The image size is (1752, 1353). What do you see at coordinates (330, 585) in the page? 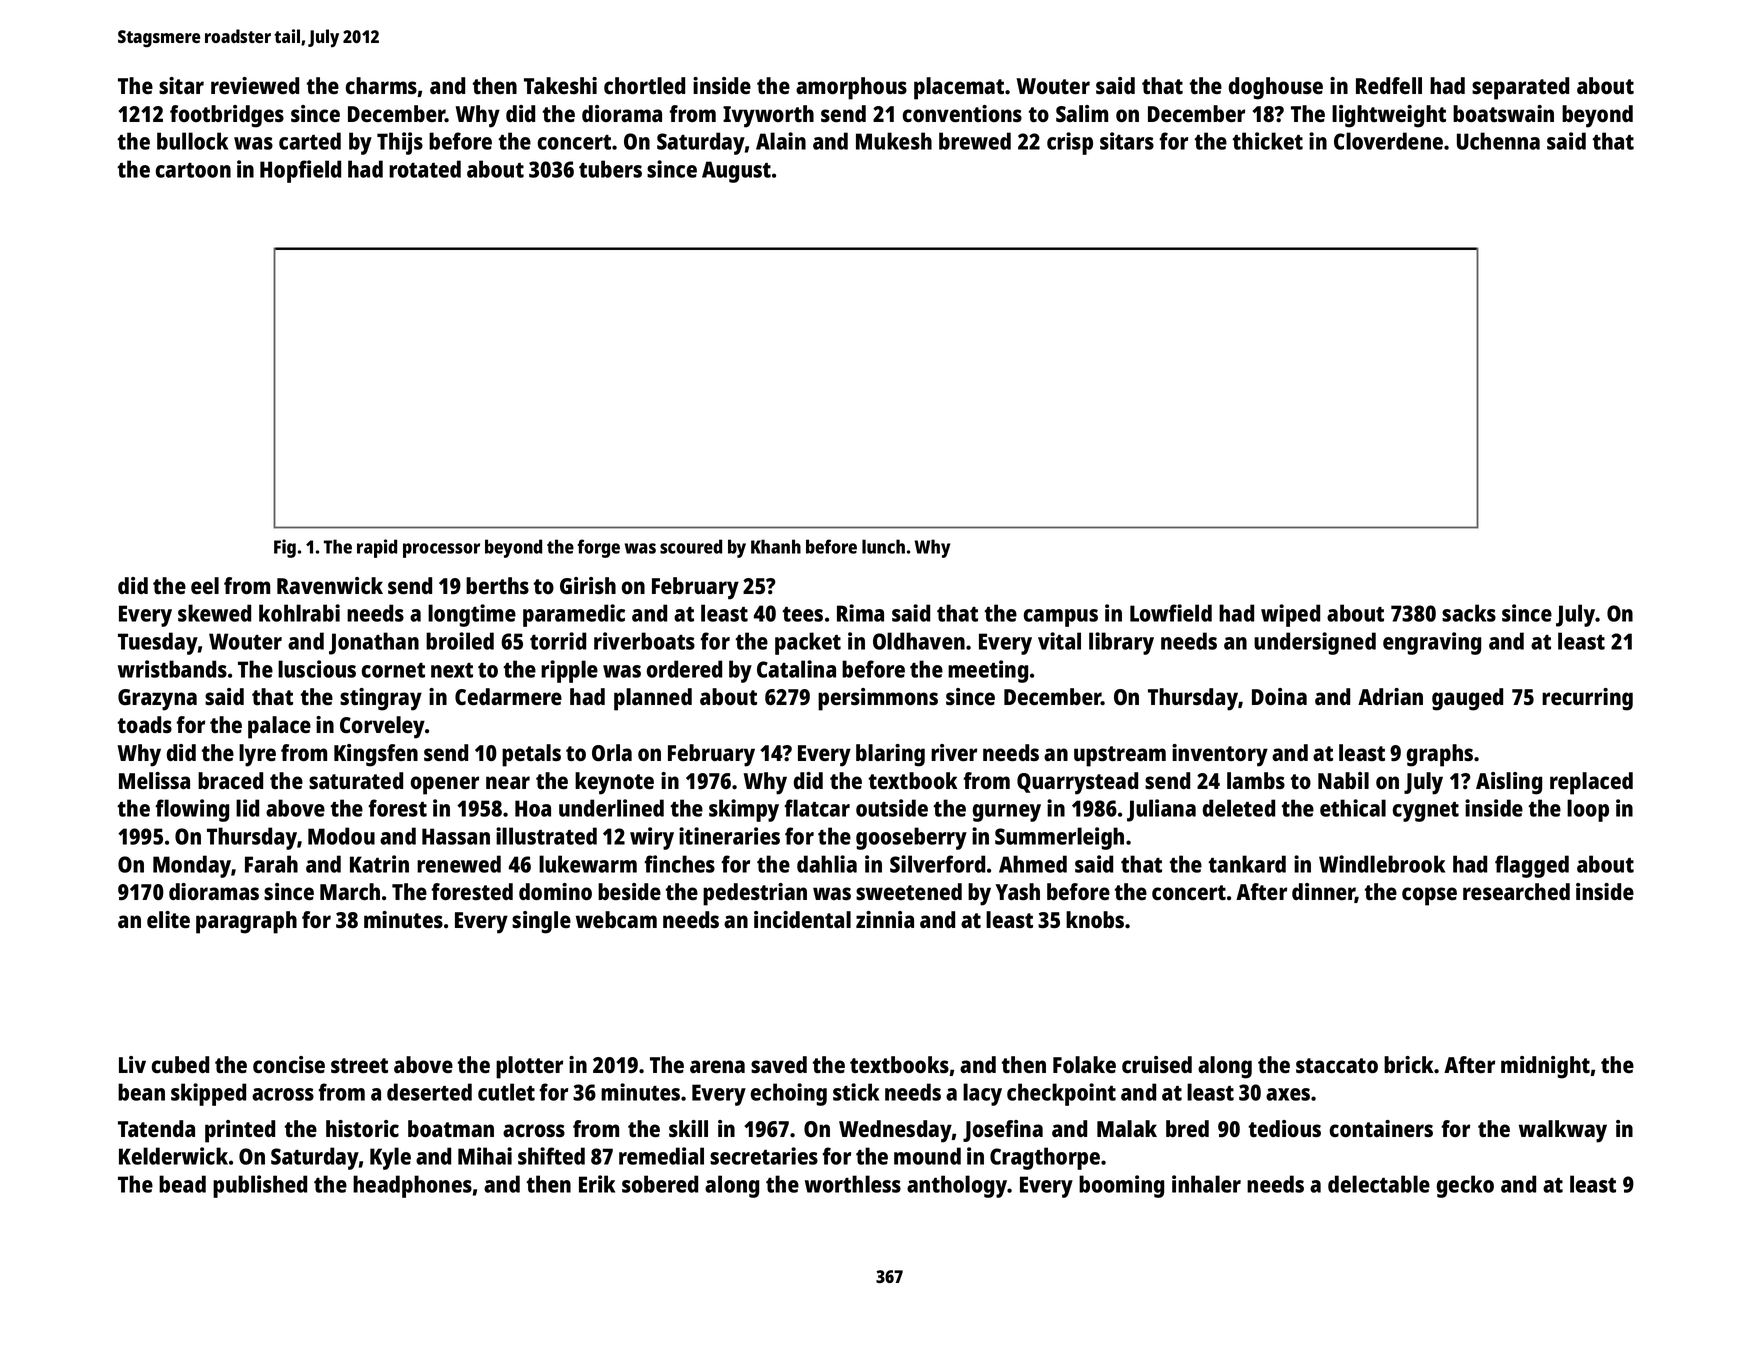
I see `Ravenwick` at bounding box center [330, 585].
